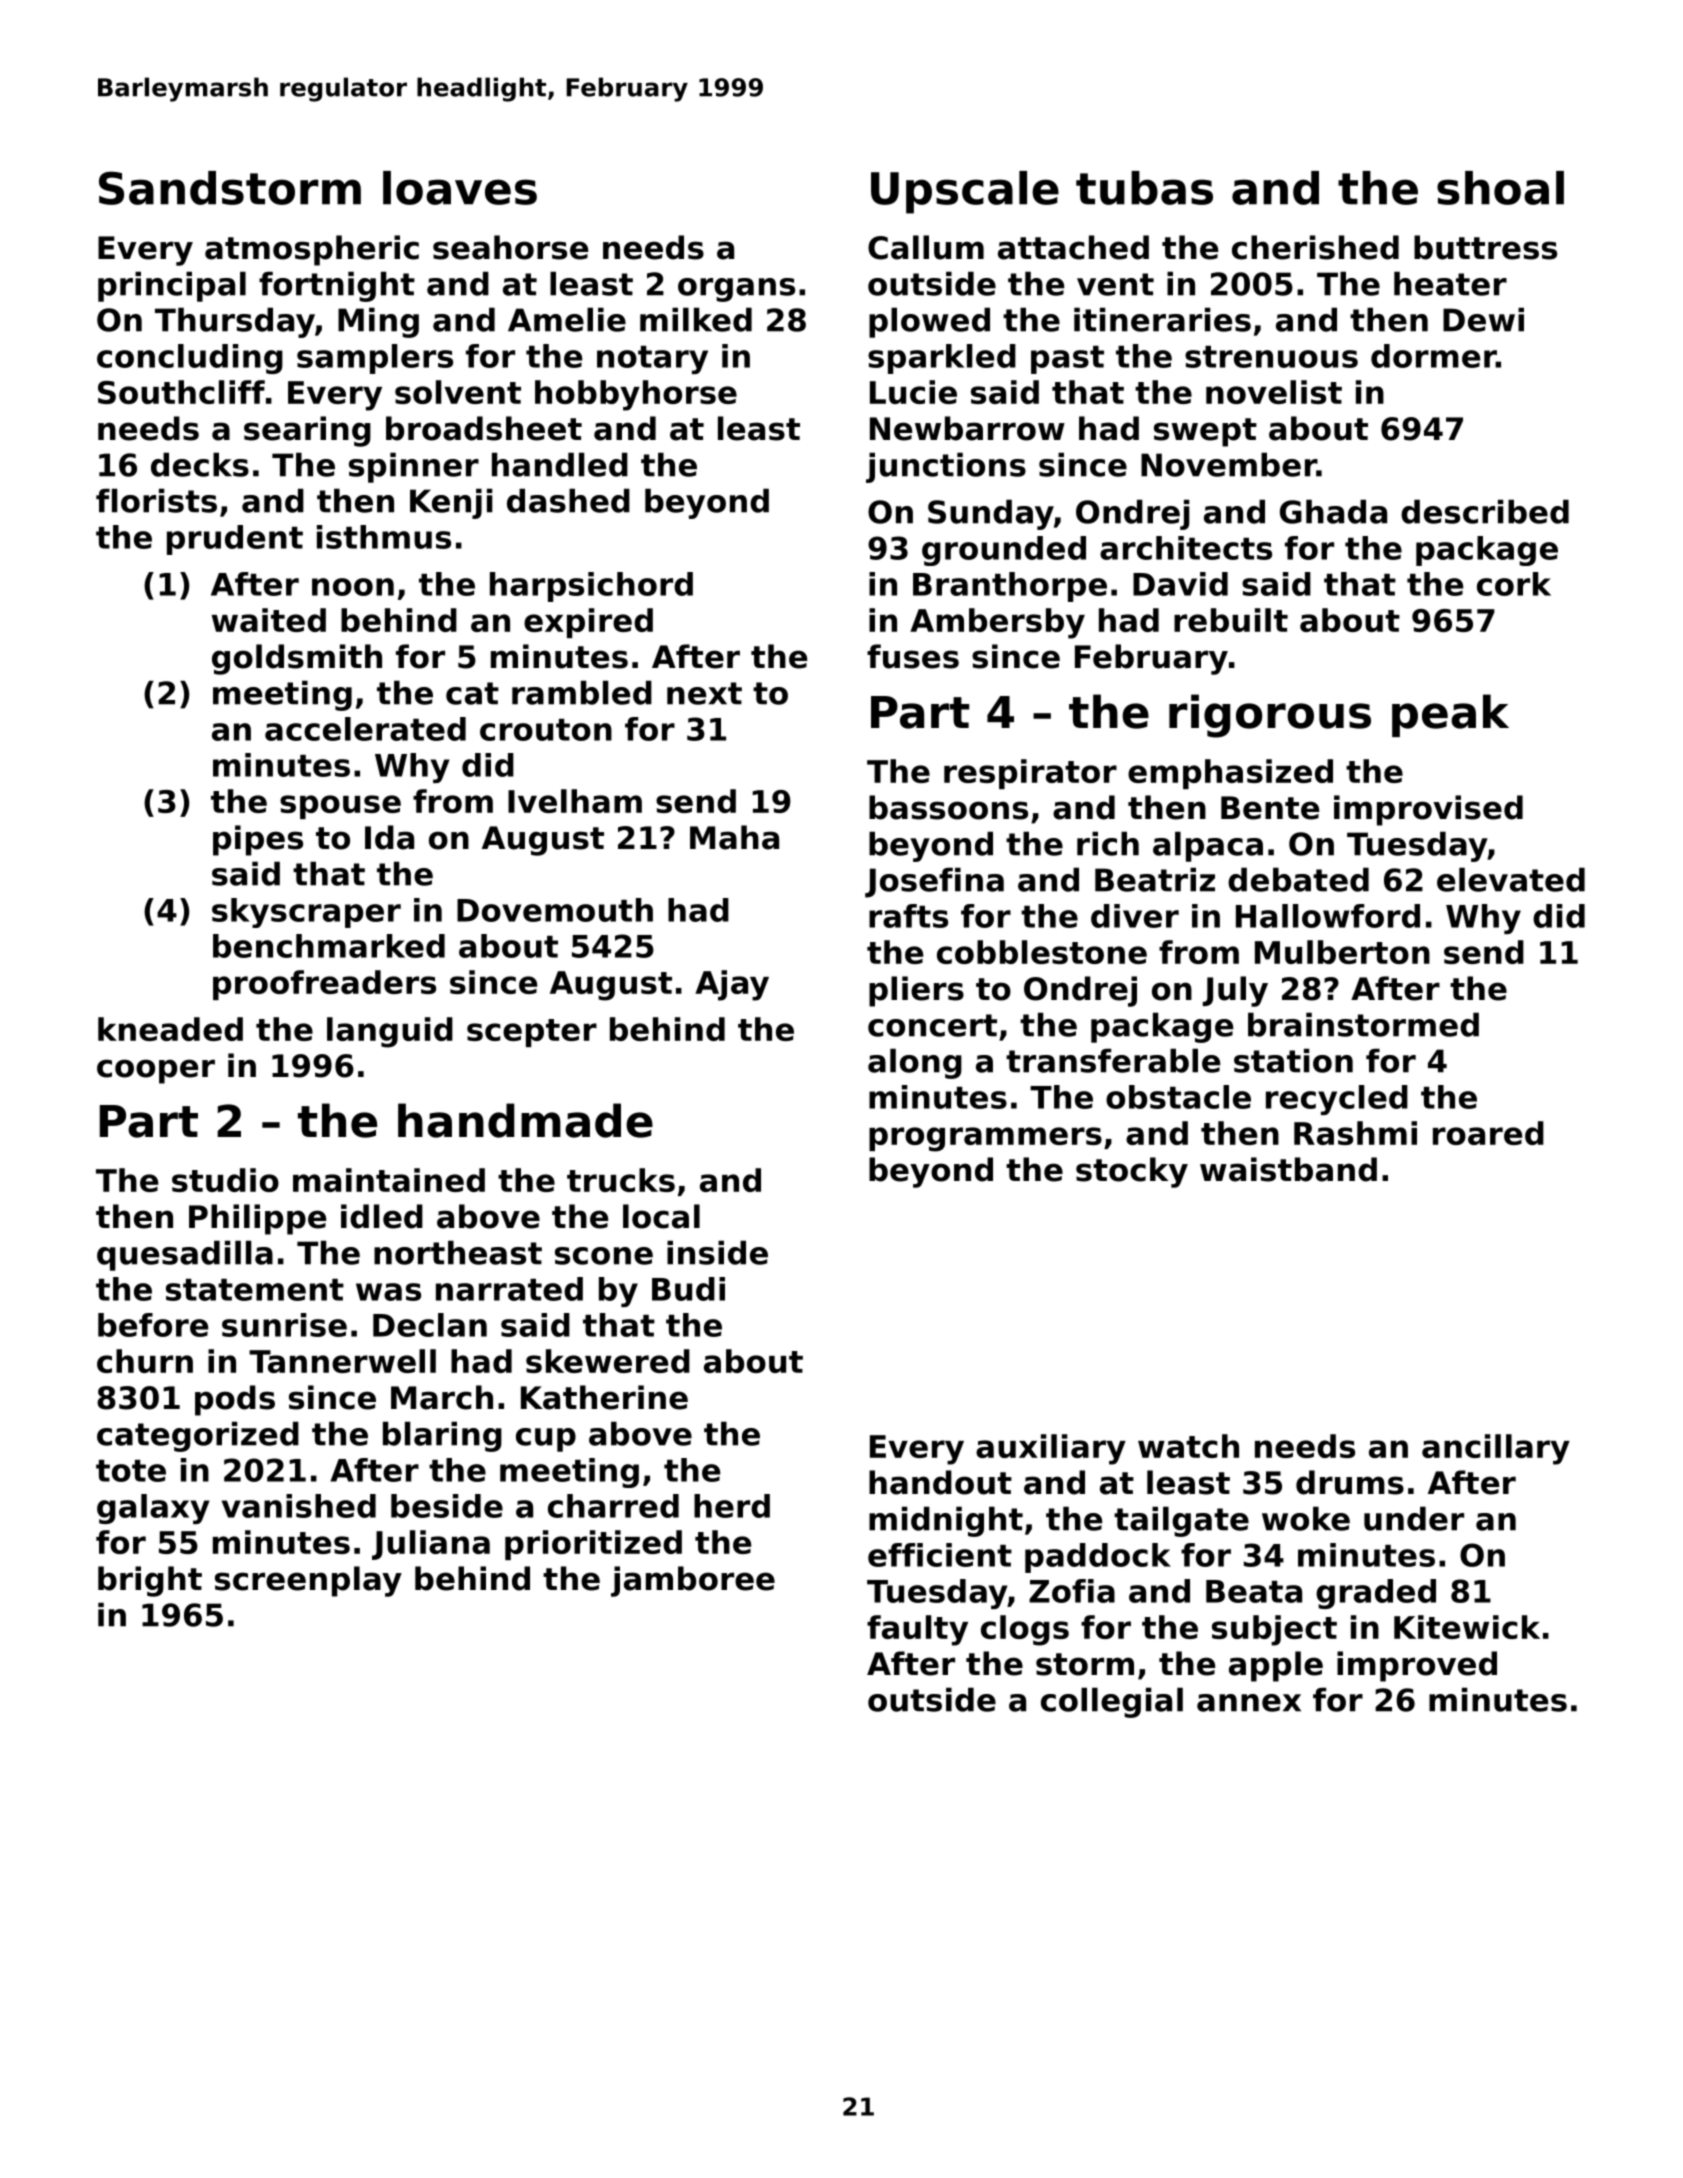 The width and height of the page is (1683, 2178). I want to click on stocky, so click(1132, 1172).
